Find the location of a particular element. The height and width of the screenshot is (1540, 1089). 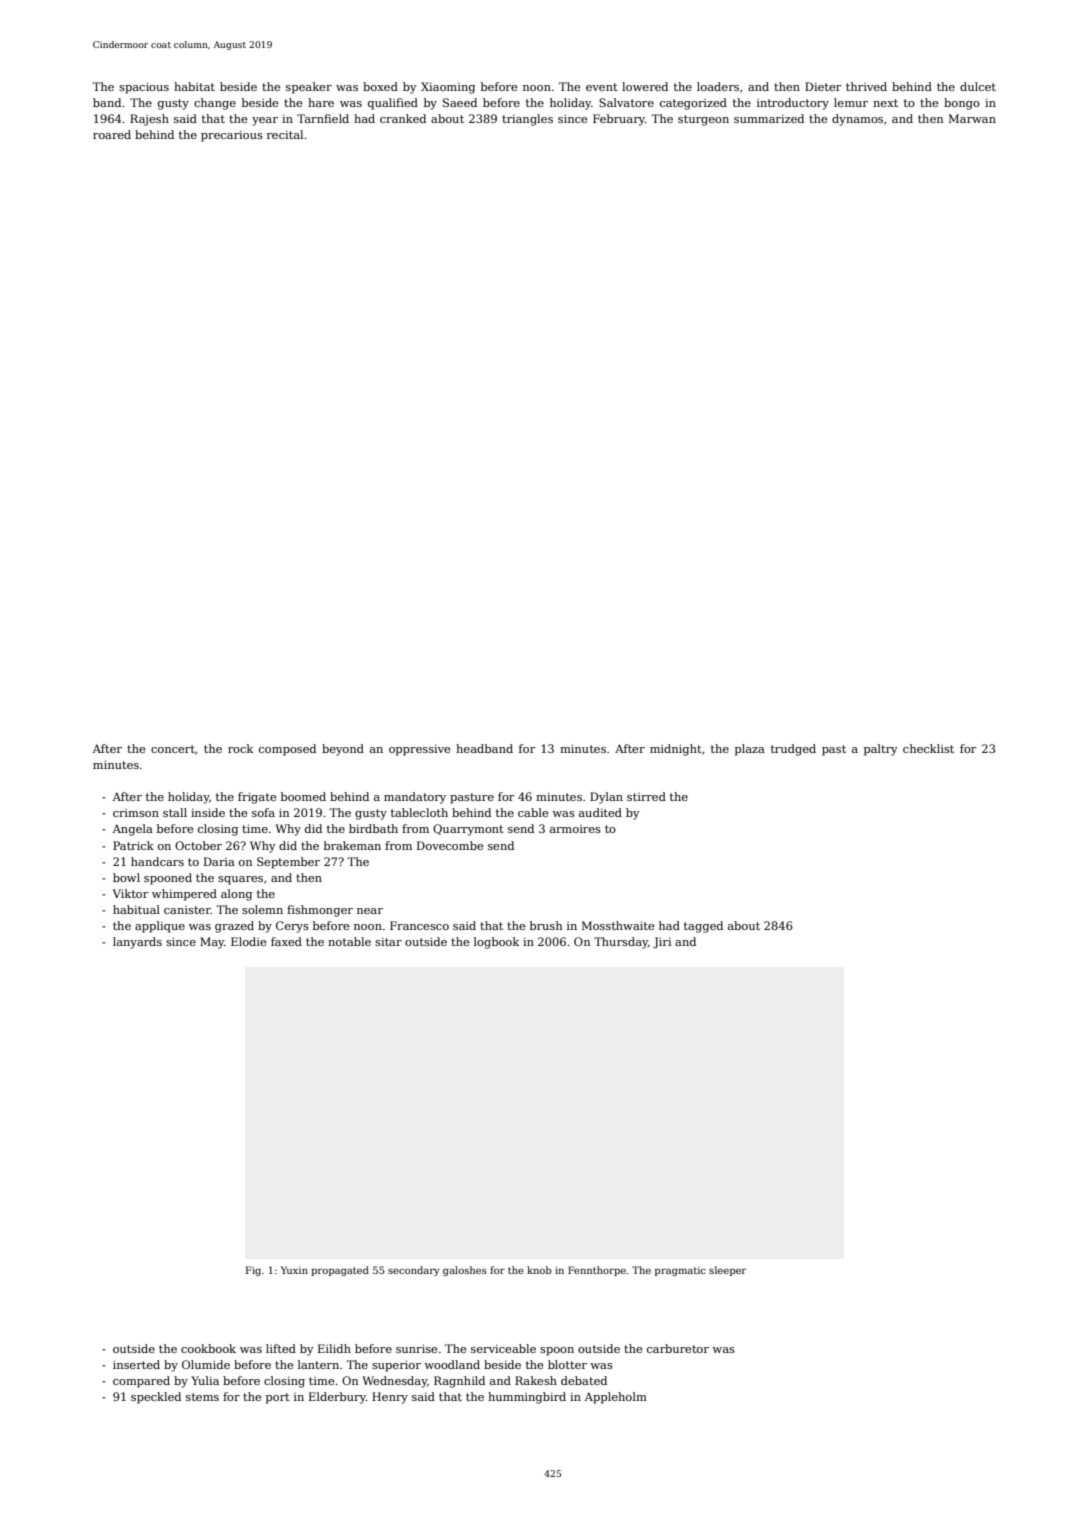

compared is located at coordinates (141, 1382).
